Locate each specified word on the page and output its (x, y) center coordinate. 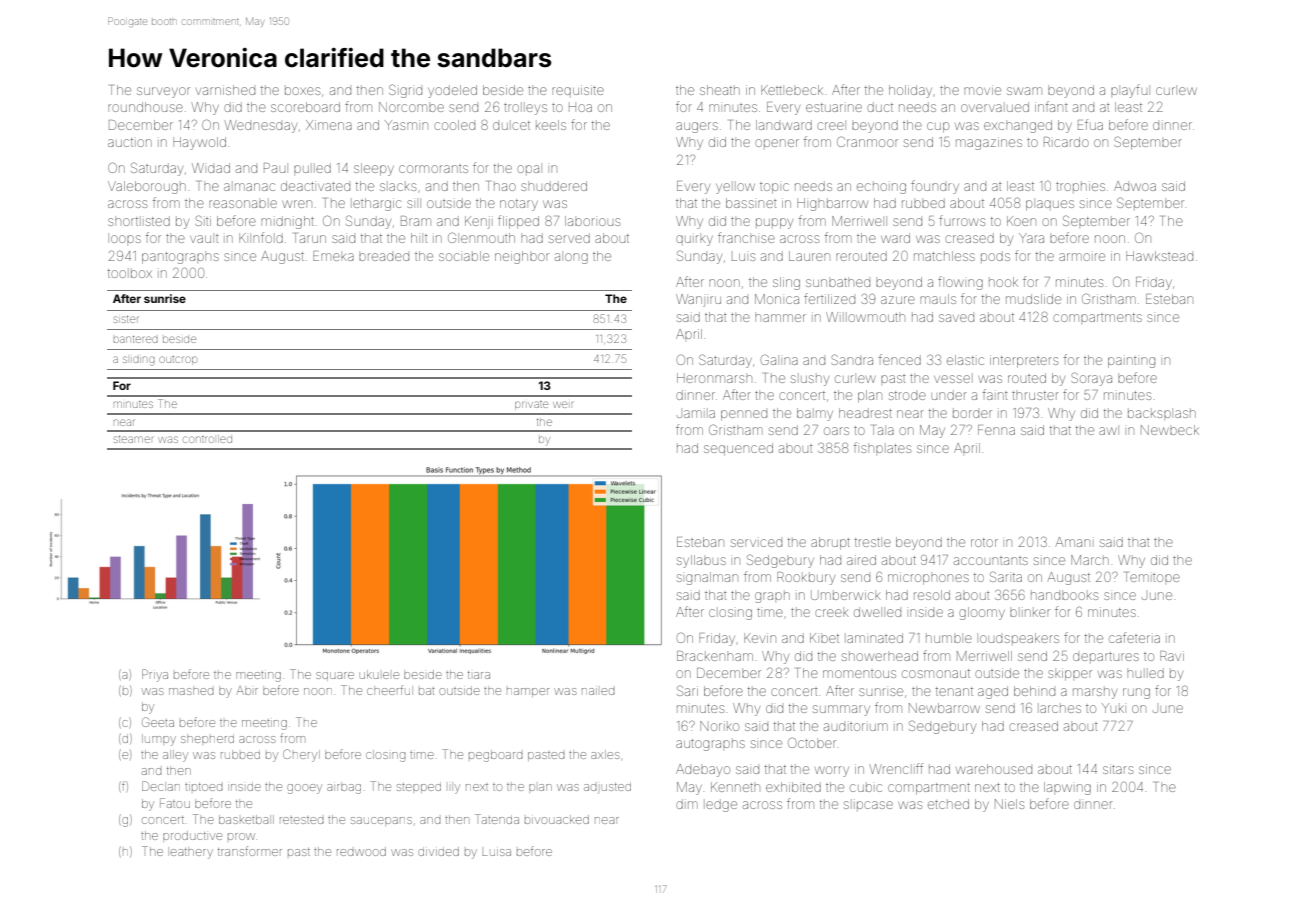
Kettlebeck (792, 90)
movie (982, 90)
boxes (302, 91)
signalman (707, 578)
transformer (250, 851)
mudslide (1033, 299)
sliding (139, 361)
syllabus (701, 561)
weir (563, 404)
